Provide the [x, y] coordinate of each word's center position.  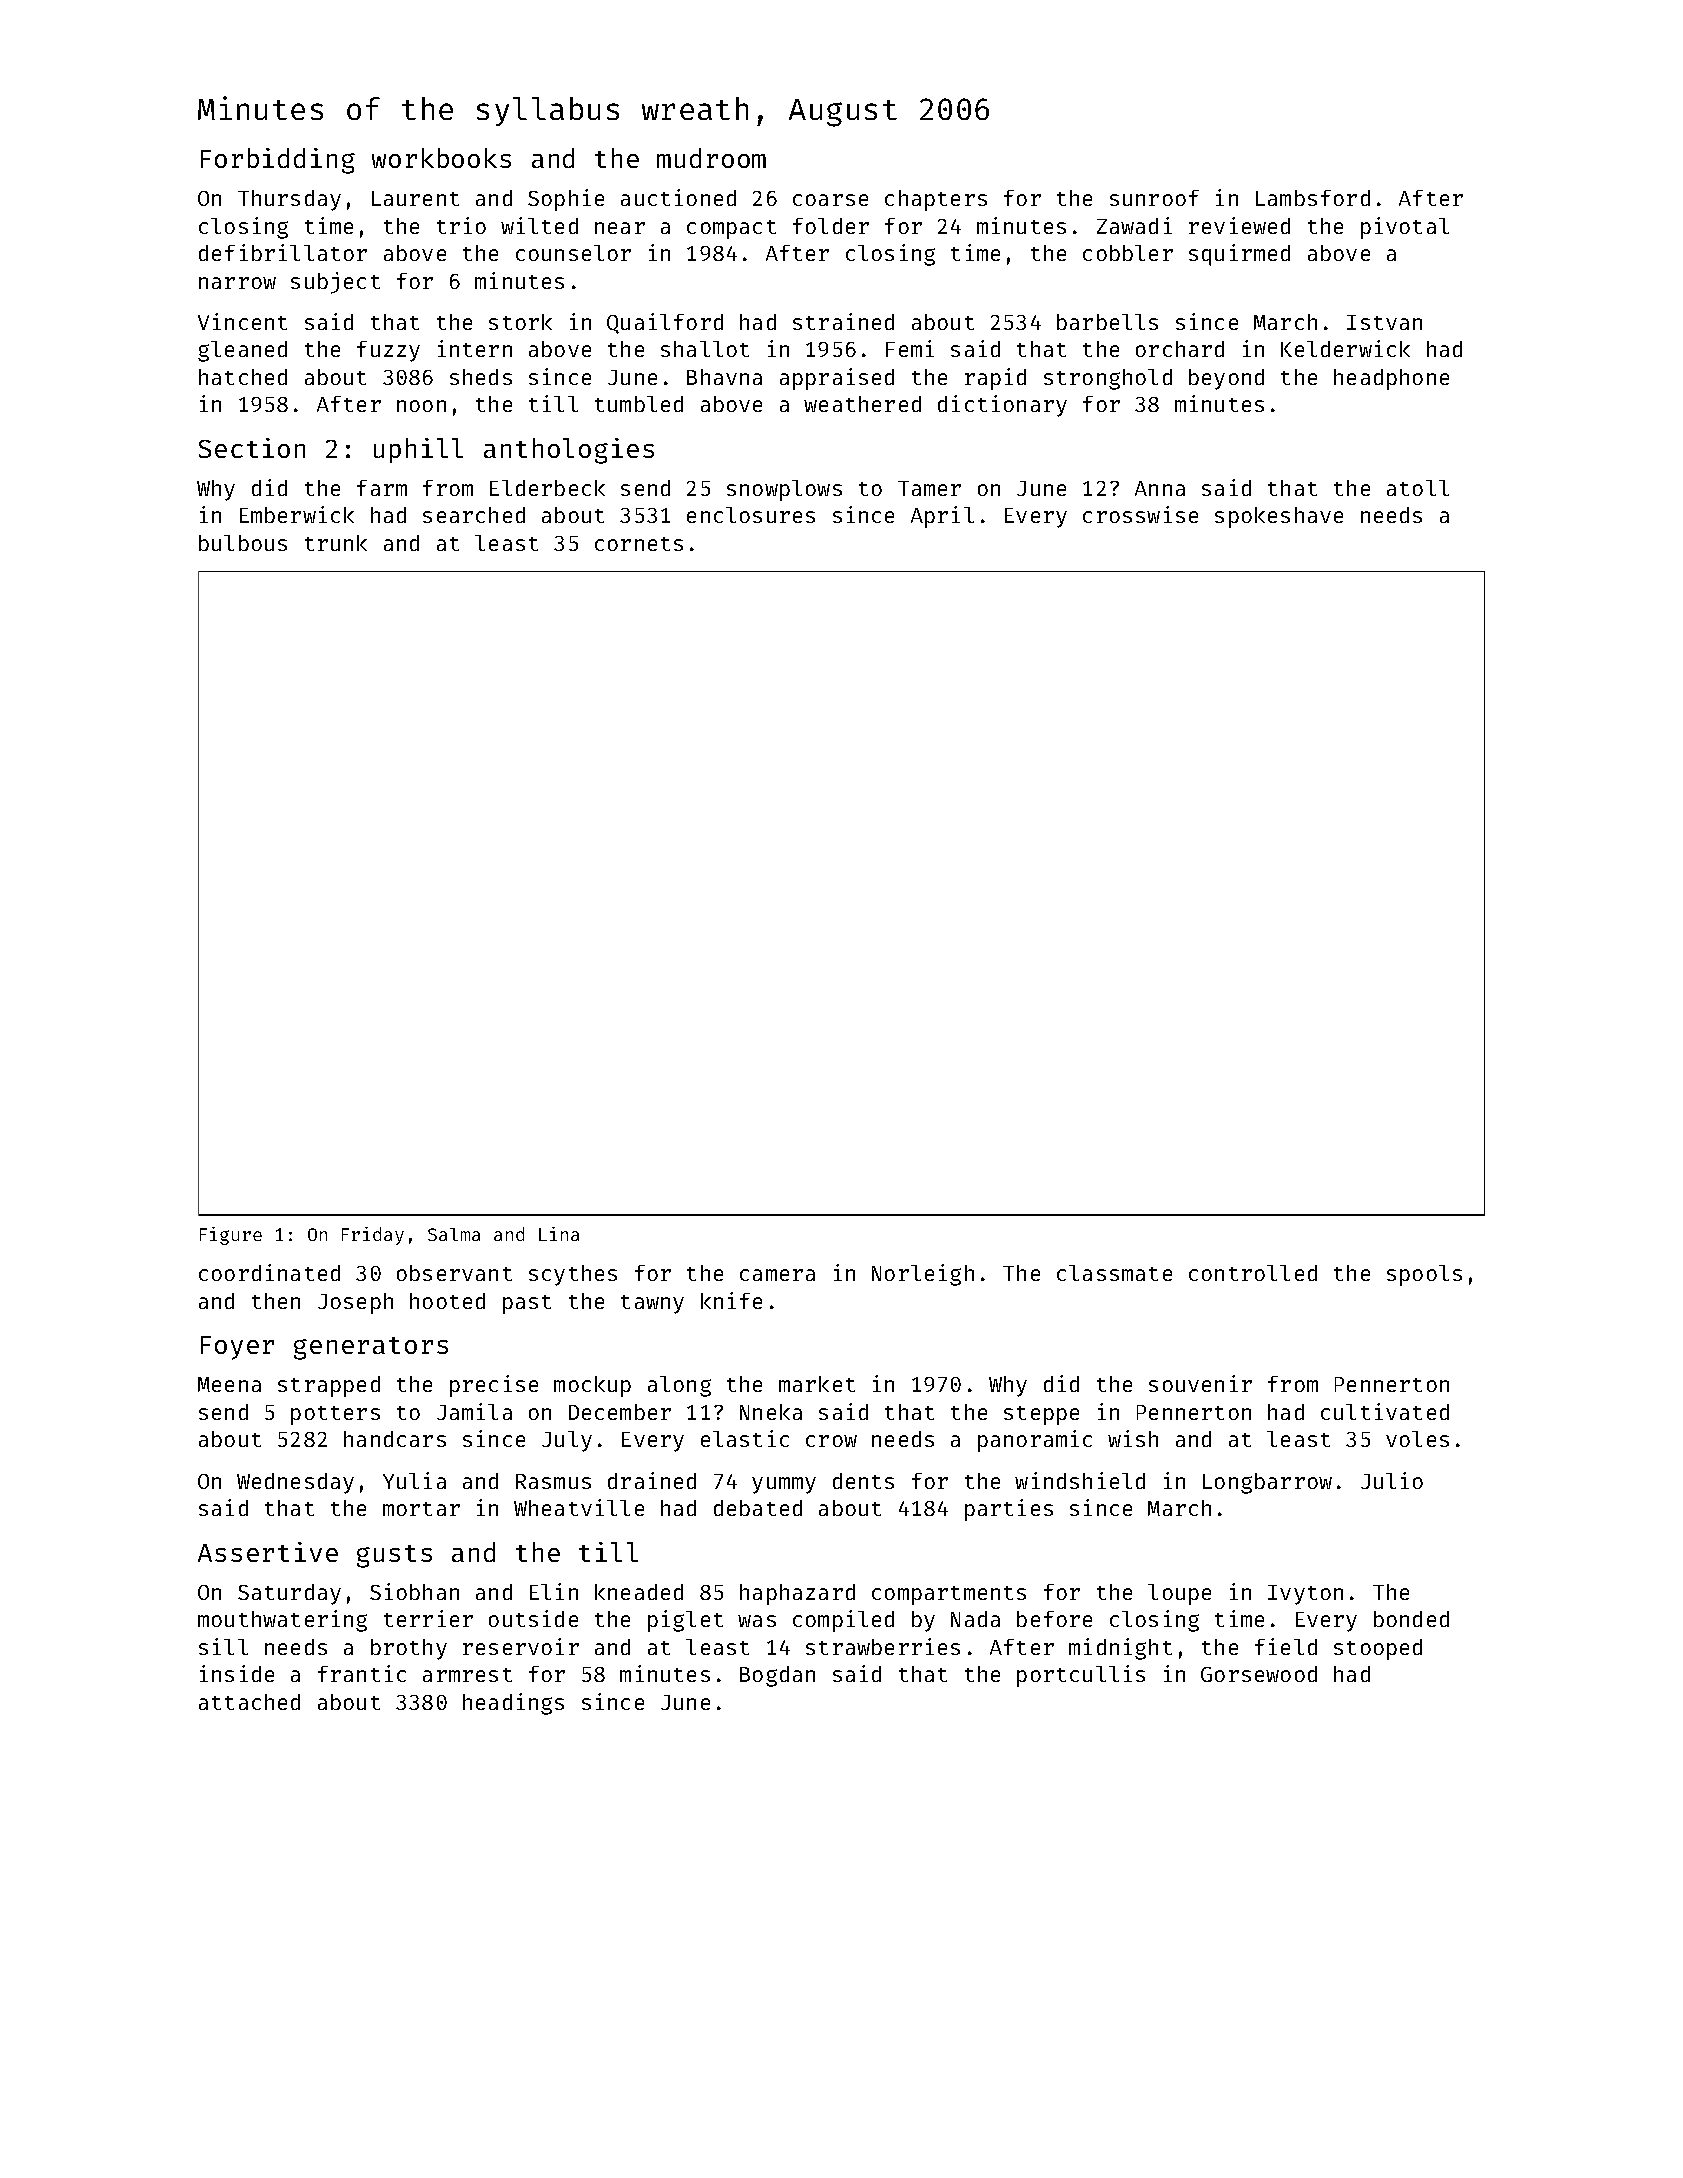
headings [513, 1704]
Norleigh [923, 1275]
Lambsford [1313, 198]
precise [494, 1386]
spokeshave [1279, 517]
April [942, 517]
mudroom [711, 158]
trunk [336, 543]
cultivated [1385, 1411]
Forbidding [278, 161]
